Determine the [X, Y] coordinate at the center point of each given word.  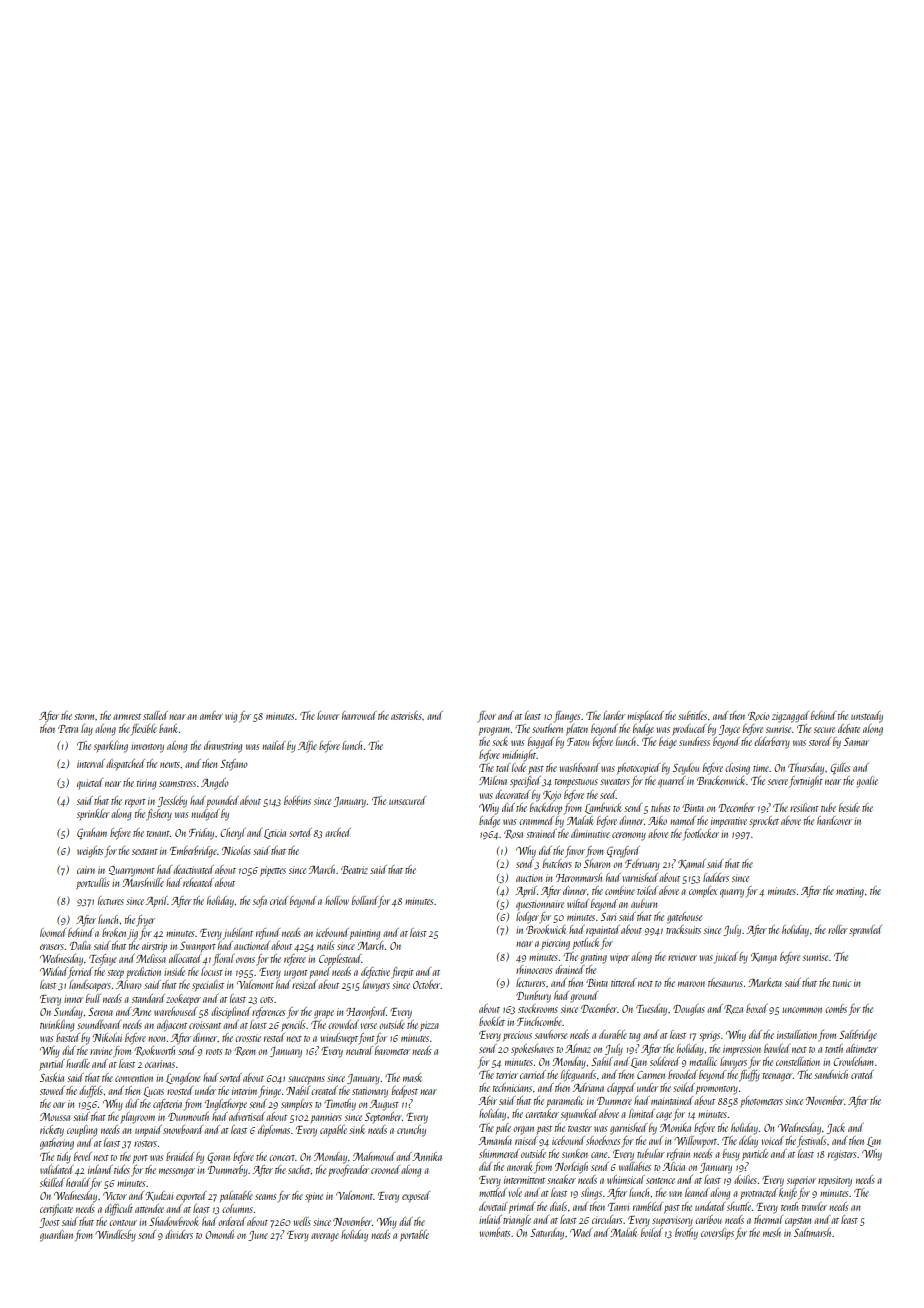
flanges [567, 717]
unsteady [867, 717]
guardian [56, 1236]
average [325, 1237]
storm [85, 717]
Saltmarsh [812, 1232]
